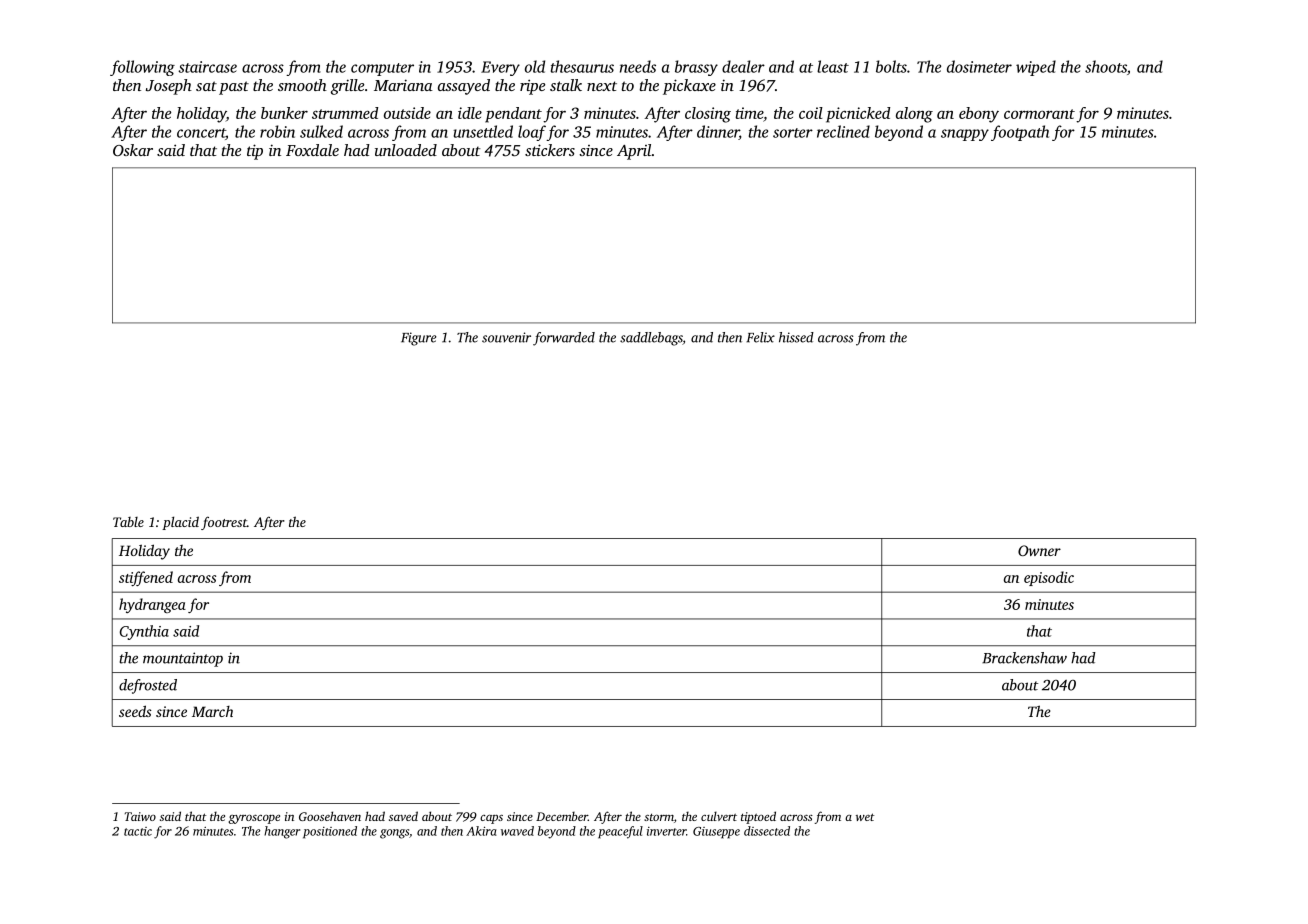  I want to click on Owner, so click(1039, 550).
